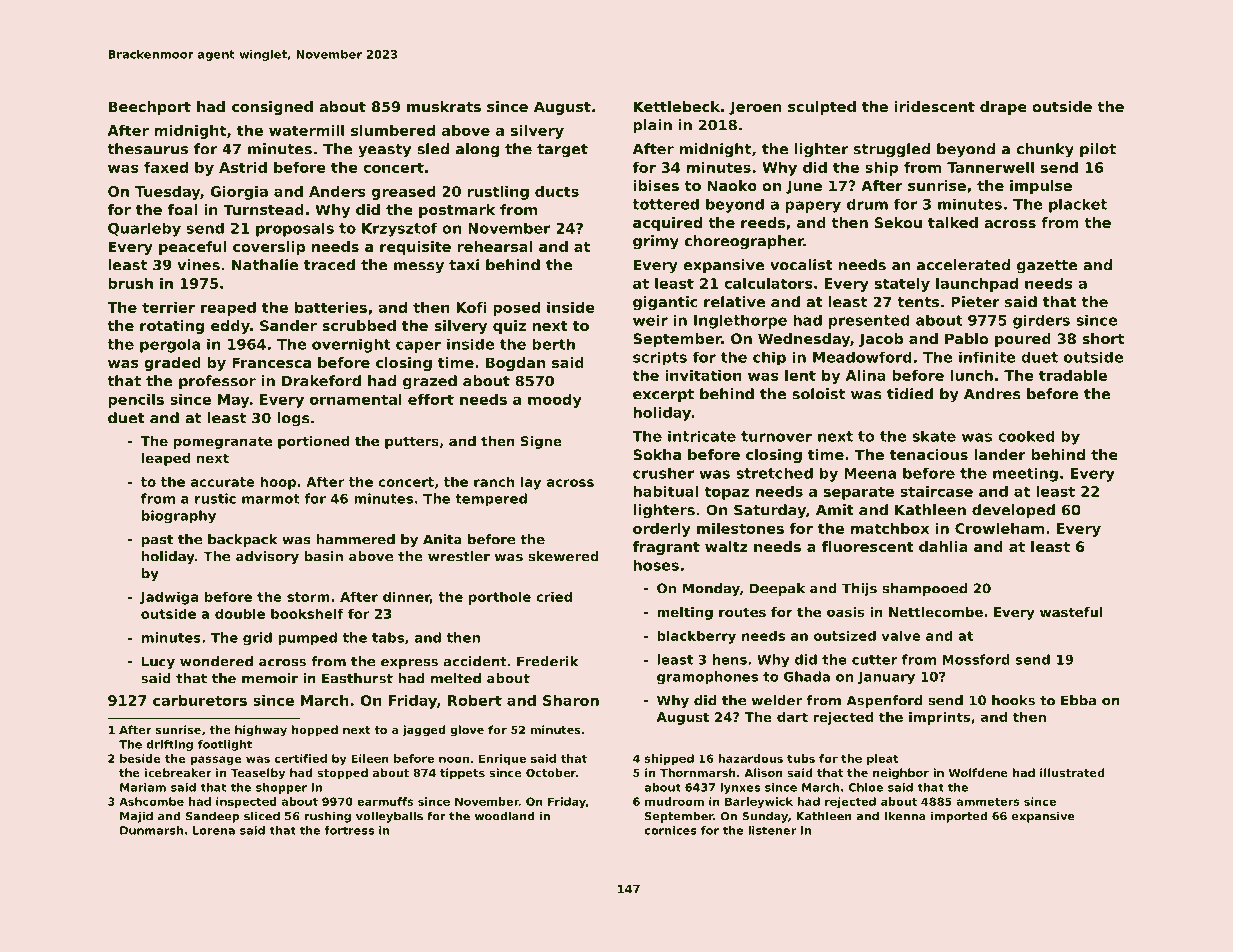 The height and width of the screenshot is (952, 1233). What do you see at coordinates (711, 589) in the screenshot?
I see `Monday` at bounding box center [711, 589].
